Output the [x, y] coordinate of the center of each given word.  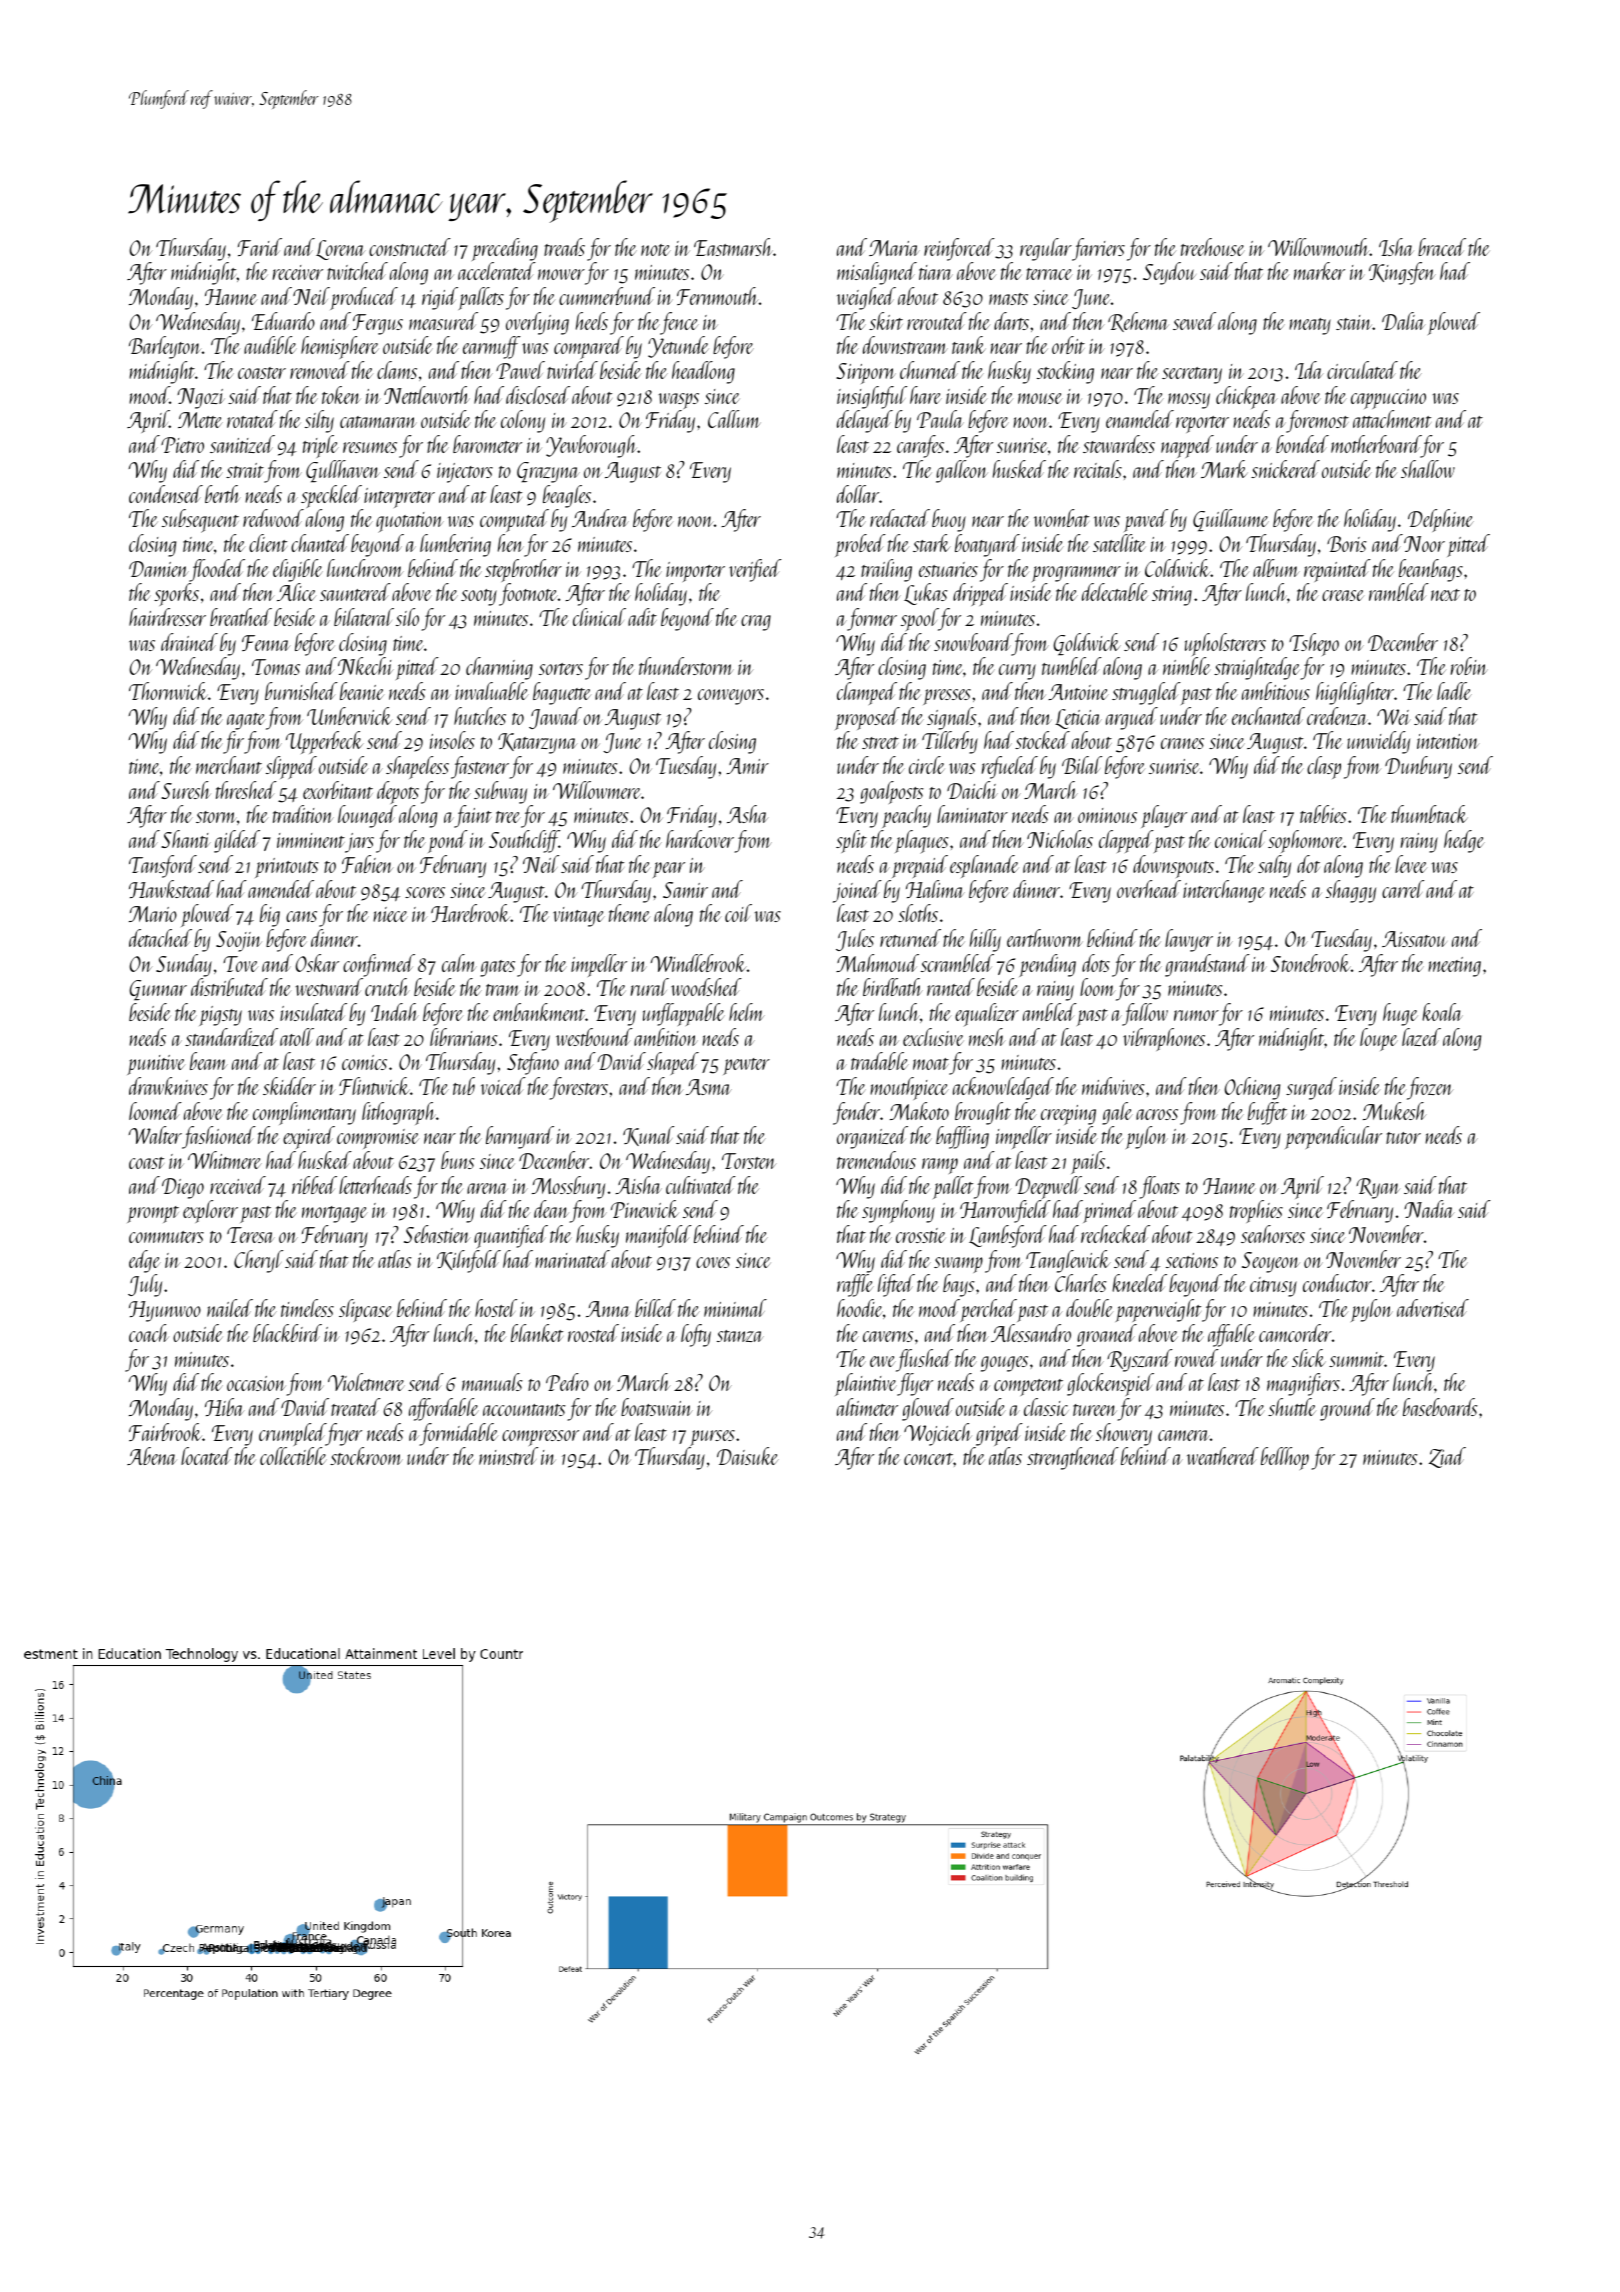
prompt [153, 1214]
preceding [505, 249]
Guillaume [1231, 520]
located [207, 1456]
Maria [894, 248]
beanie [362, 691]
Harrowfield [1005, 1211]
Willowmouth [1319, 247]
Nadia [1429, 1209]
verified [755, 570]
